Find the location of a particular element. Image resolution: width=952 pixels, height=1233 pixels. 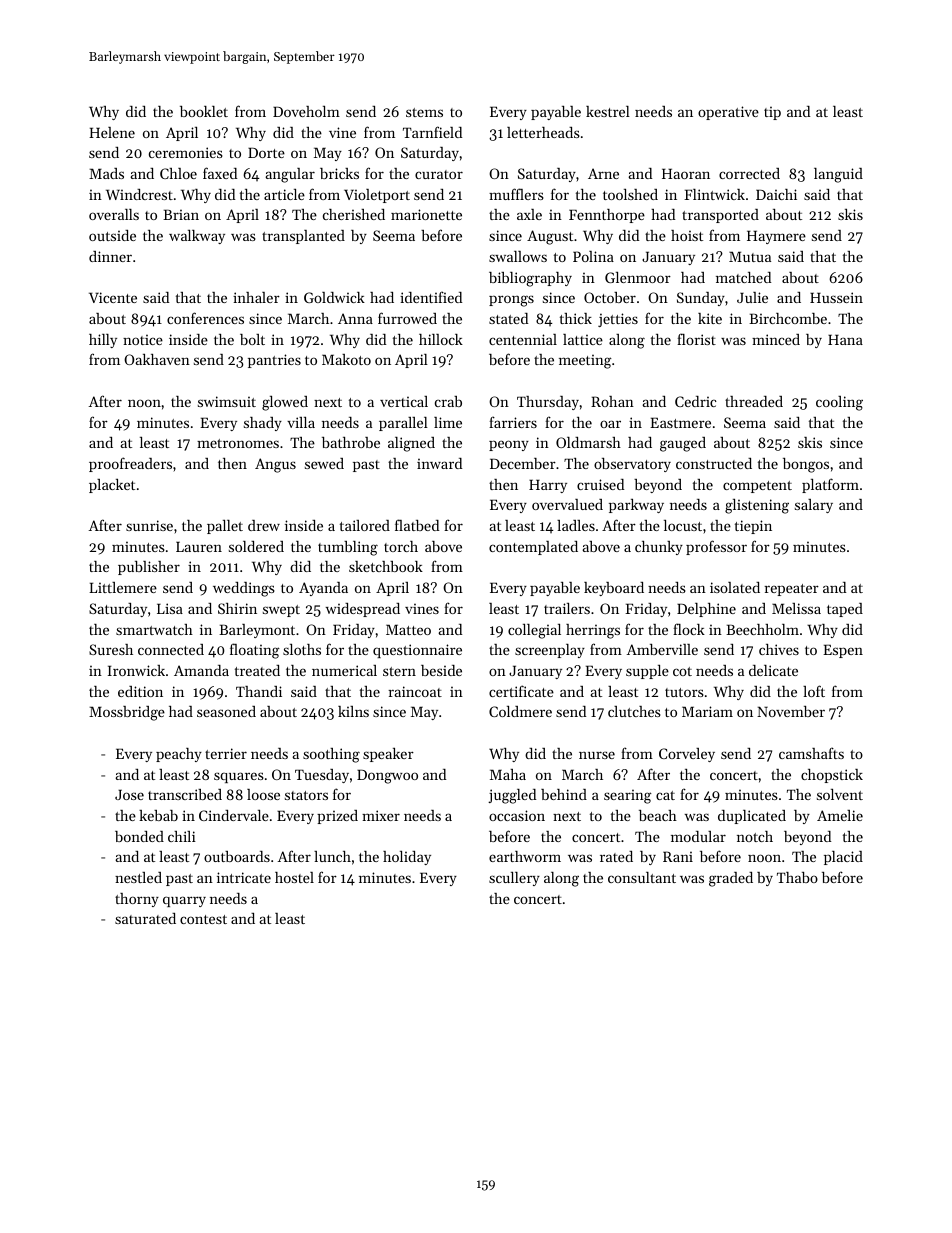

Littlemere is located at coordinates (123, 587).
